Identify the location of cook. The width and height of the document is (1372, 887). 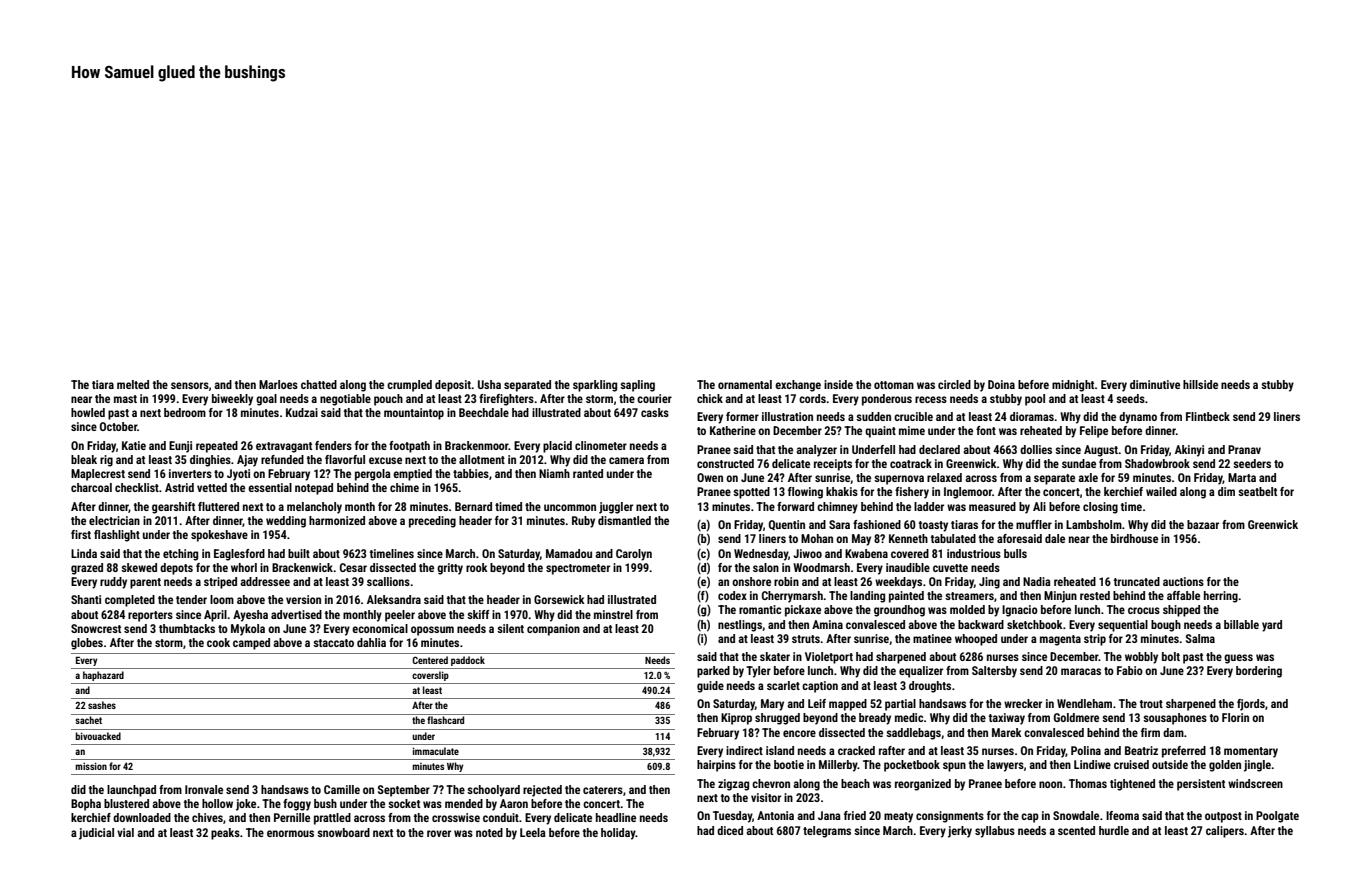
(218, 642).
